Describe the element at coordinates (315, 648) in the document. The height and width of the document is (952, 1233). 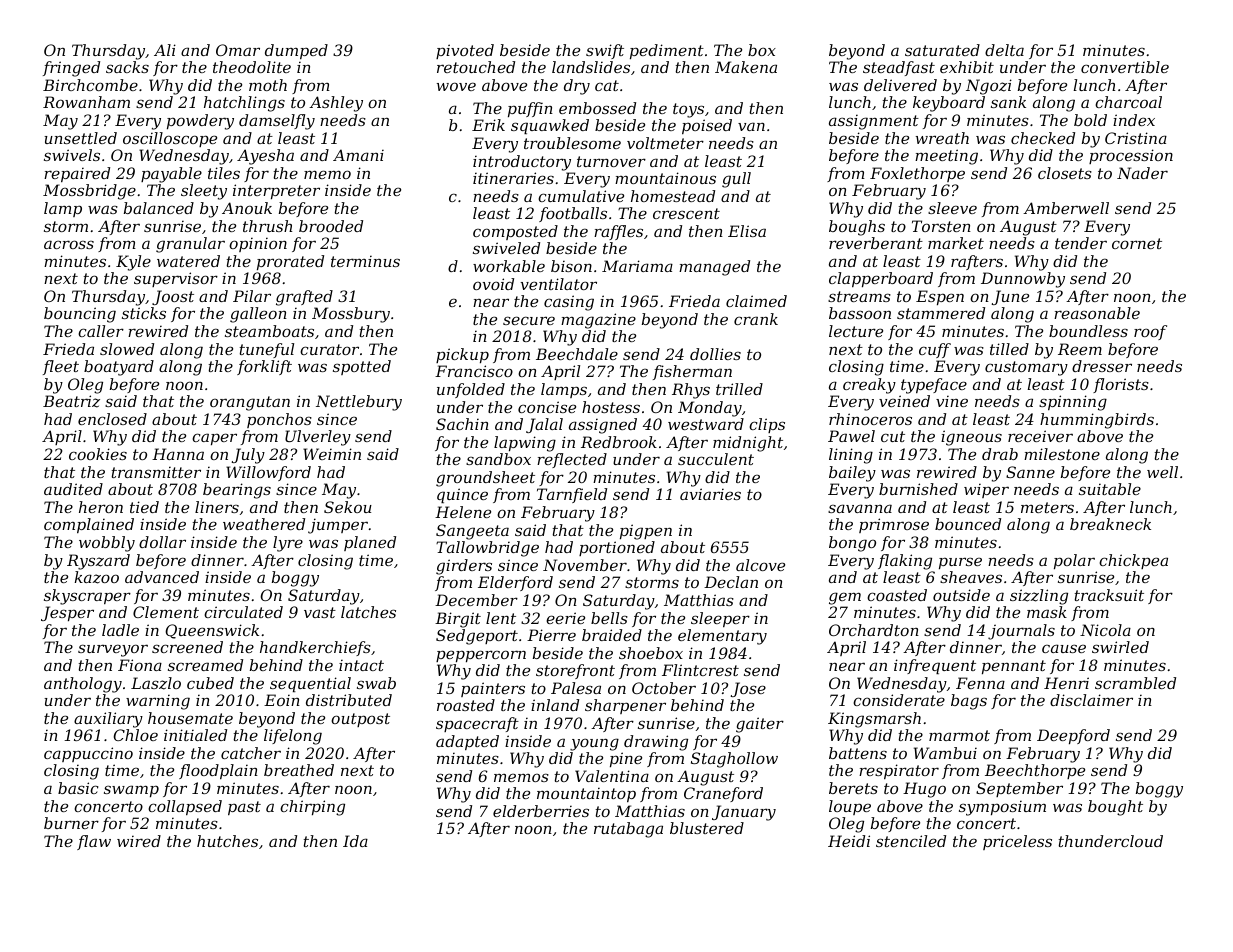
I see `handkerchiefs` at that location.
